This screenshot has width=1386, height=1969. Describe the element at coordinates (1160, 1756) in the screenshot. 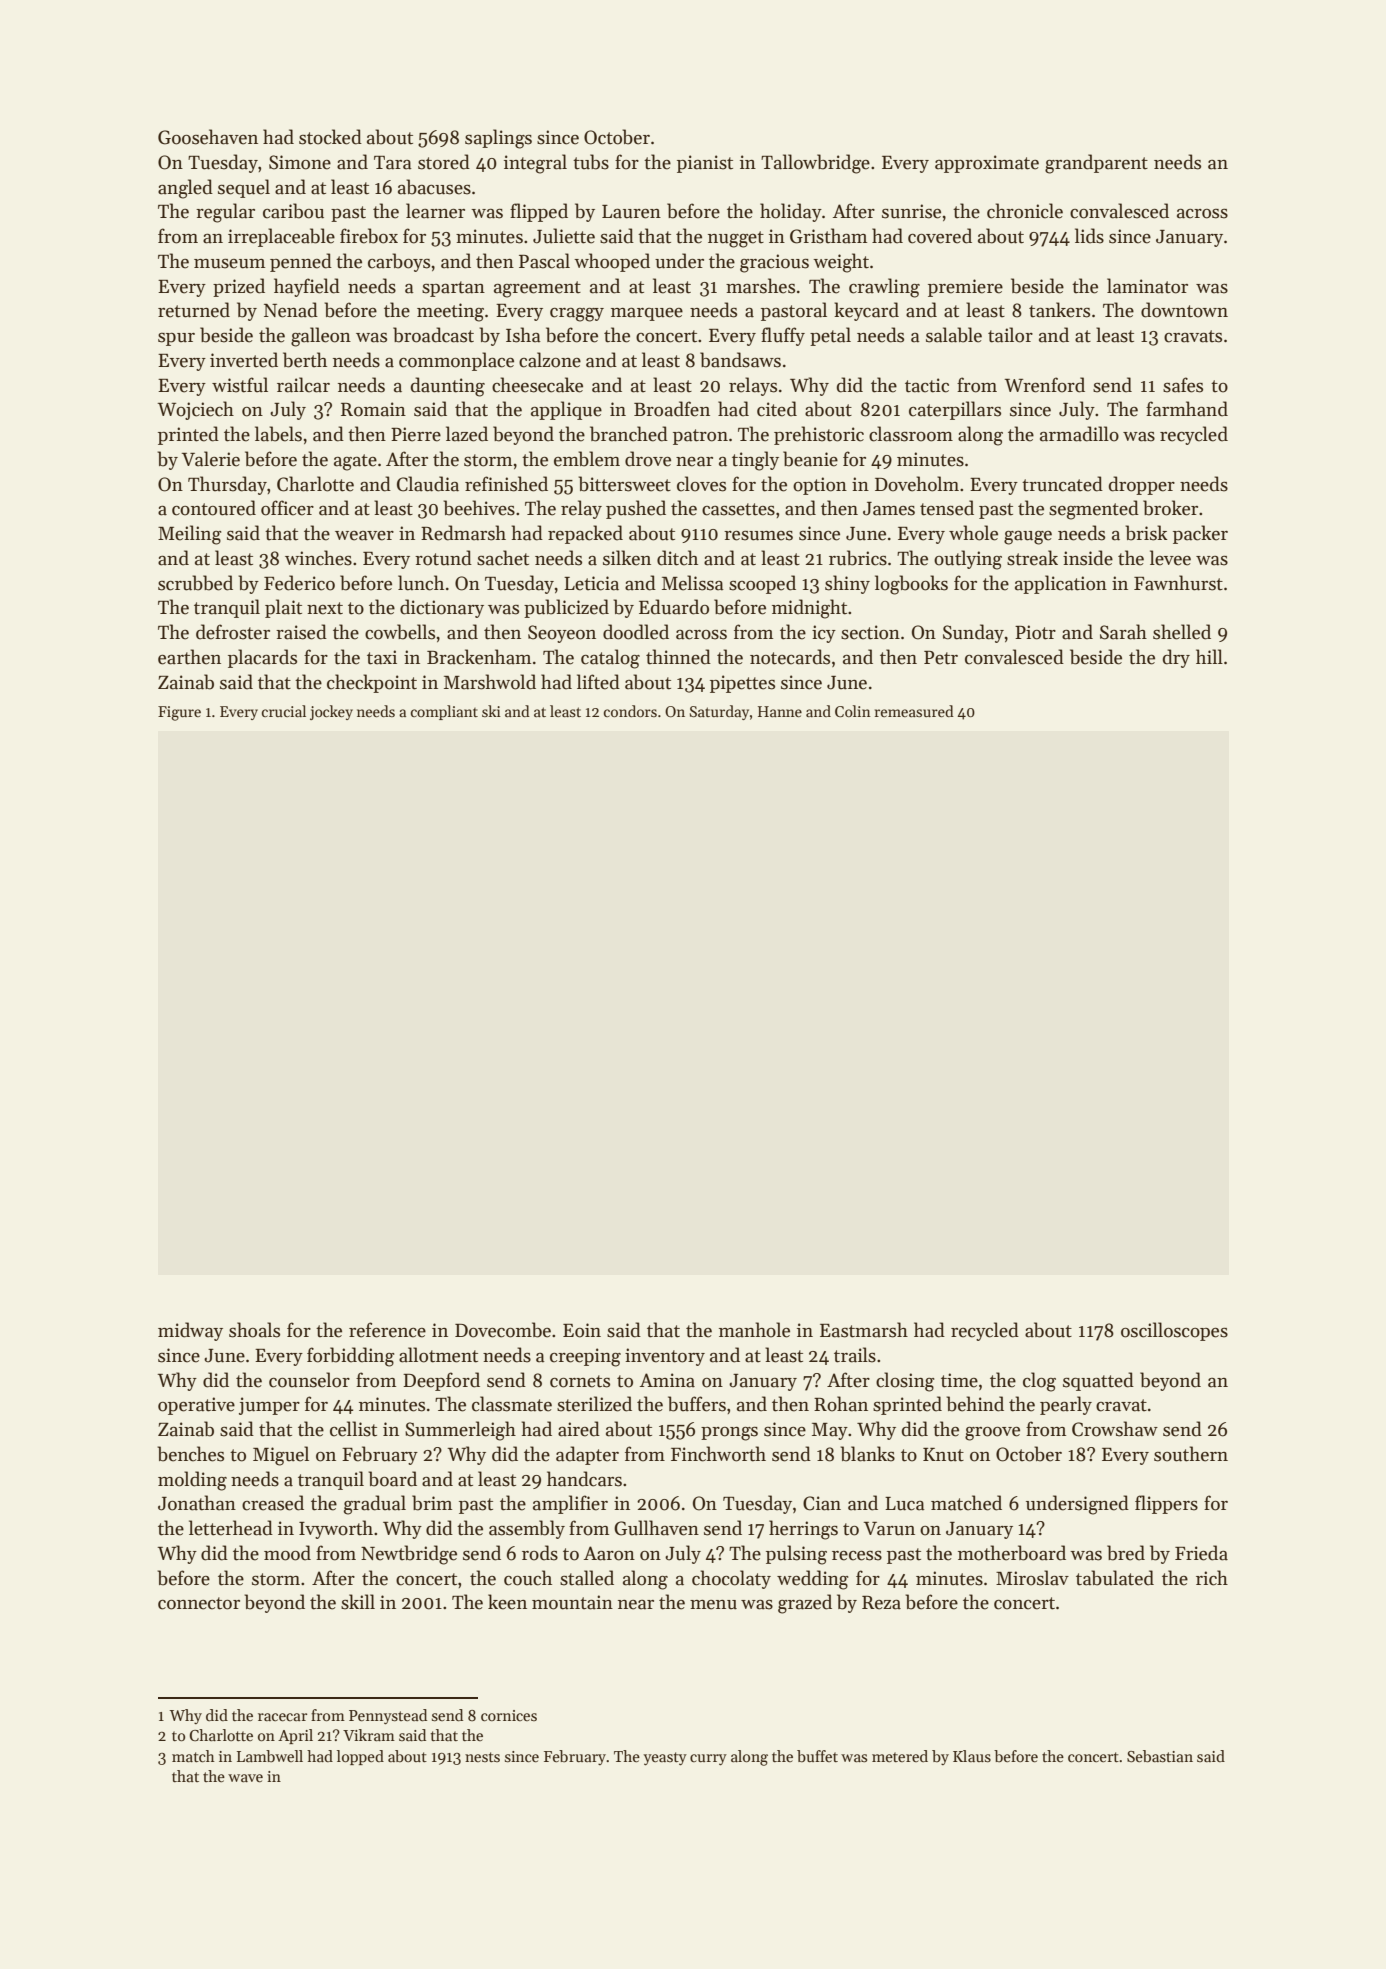

I see `Sebastian` at that location.
